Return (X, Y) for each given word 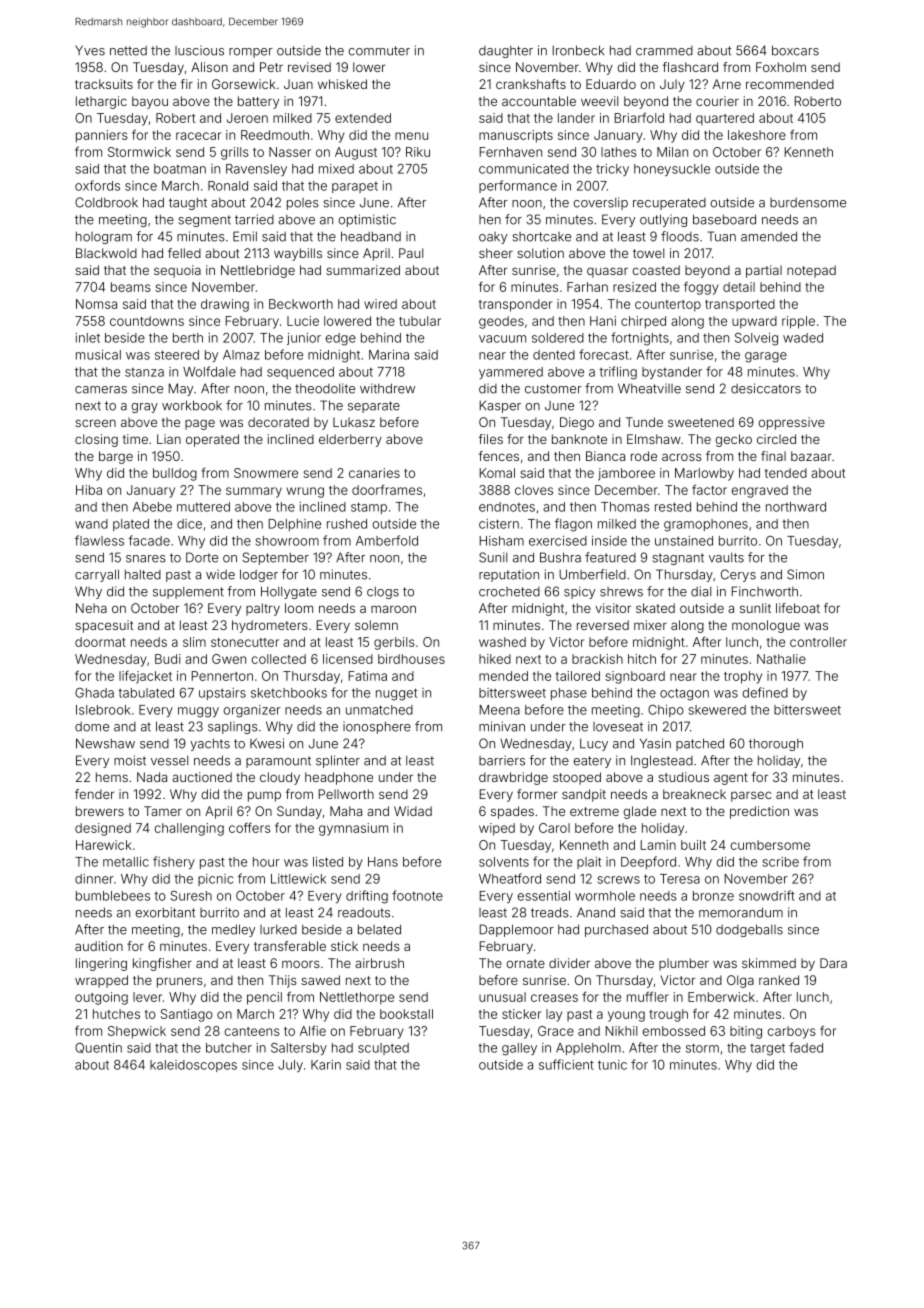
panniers (102, 136)
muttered (203, 507)
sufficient (566, 1064)
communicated (524, 169)
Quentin (98, 1048)
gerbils (394, 643)
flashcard (690, 67)
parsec (751, 796)
